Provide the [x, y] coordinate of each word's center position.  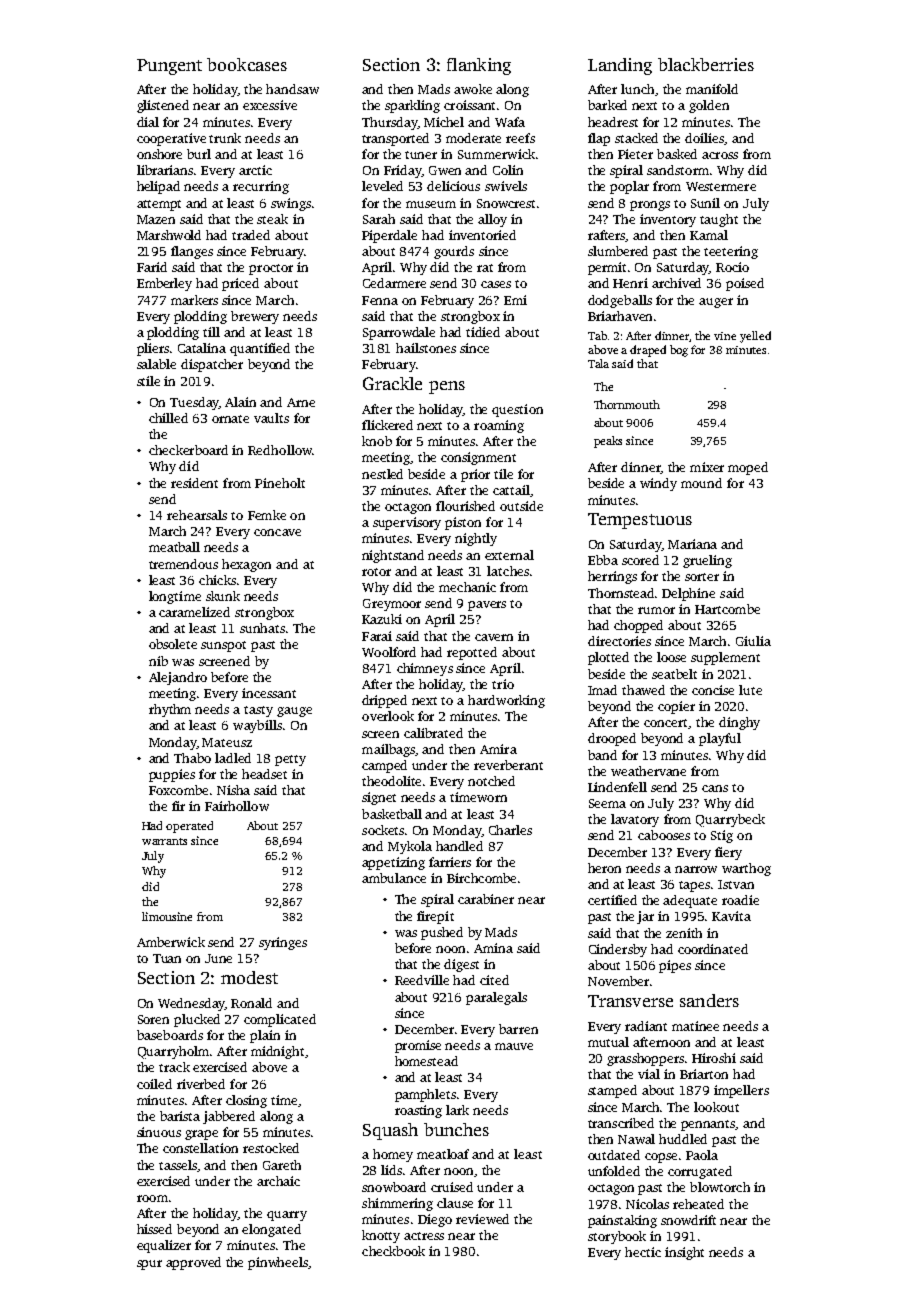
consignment [478, 458]
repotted [472, 653]
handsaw [292, 89]
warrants [164, 841]
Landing [620, 66]
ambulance [394, 878]
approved [193, 1263]
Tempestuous [640, 521]
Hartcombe [727, 609]
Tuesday [194, 403]
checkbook [393, 1251]
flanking [479, 66]
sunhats [262, 628]
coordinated [713, 949]
